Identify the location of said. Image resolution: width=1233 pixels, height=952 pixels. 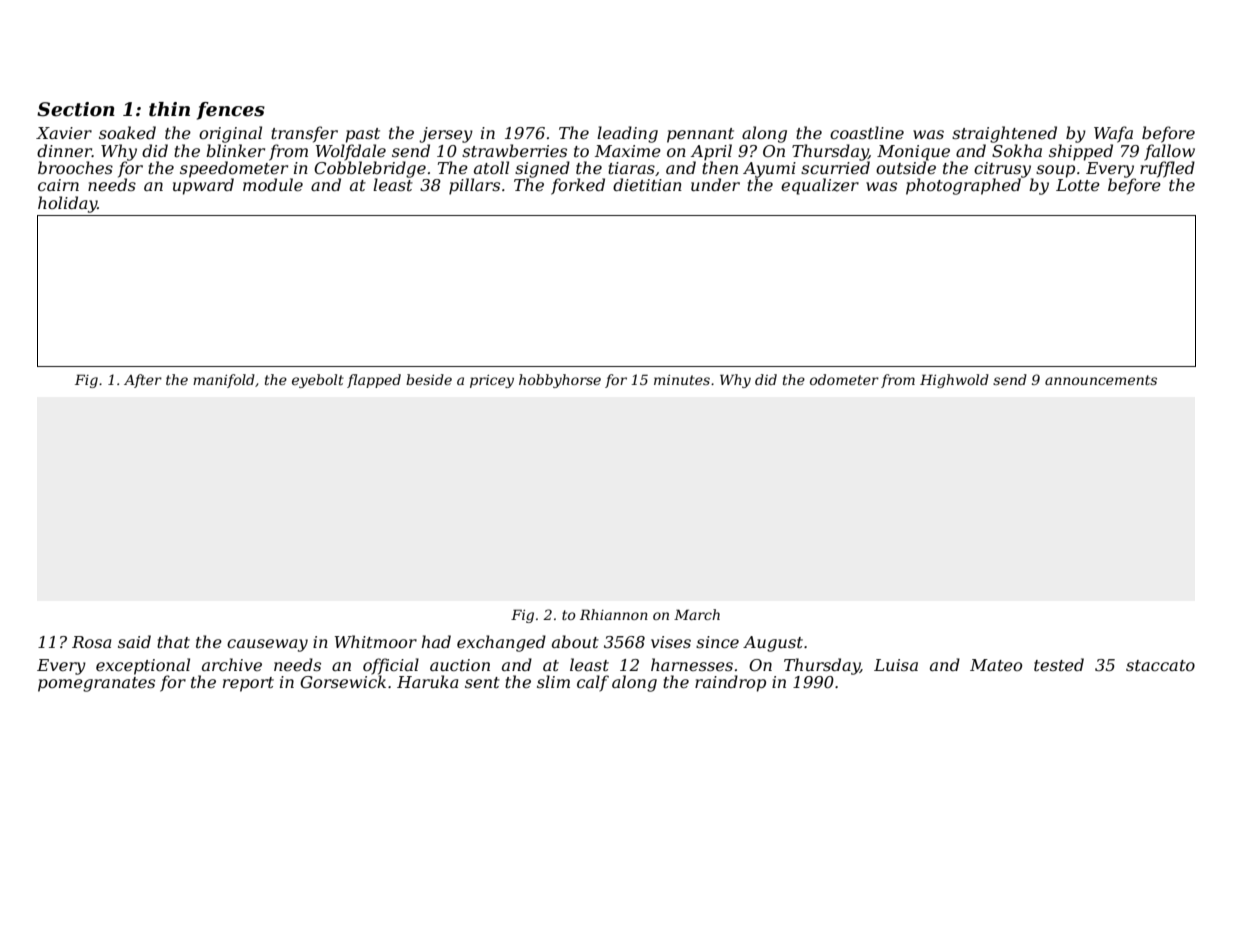
(134, 641).
